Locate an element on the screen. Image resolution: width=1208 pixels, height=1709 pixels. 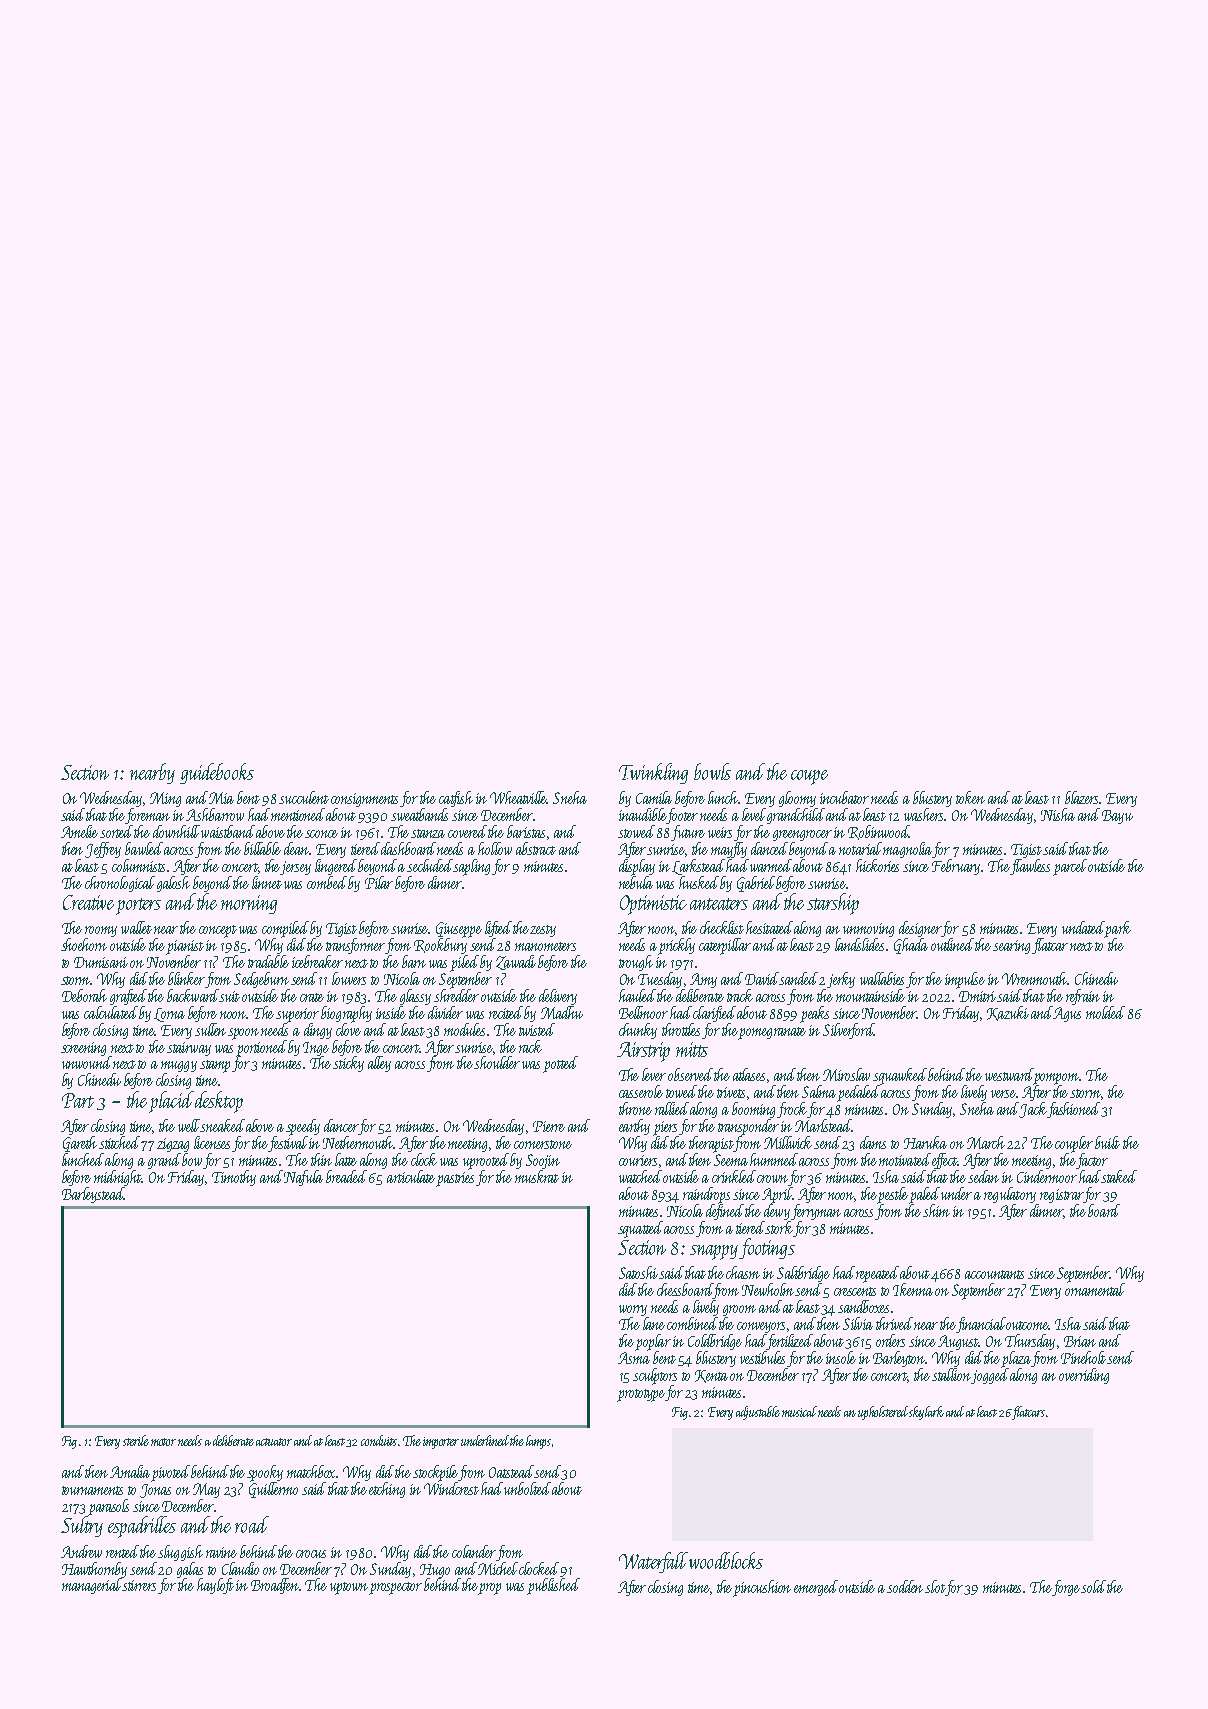
prospector is located at coordinates (395, 1588).
